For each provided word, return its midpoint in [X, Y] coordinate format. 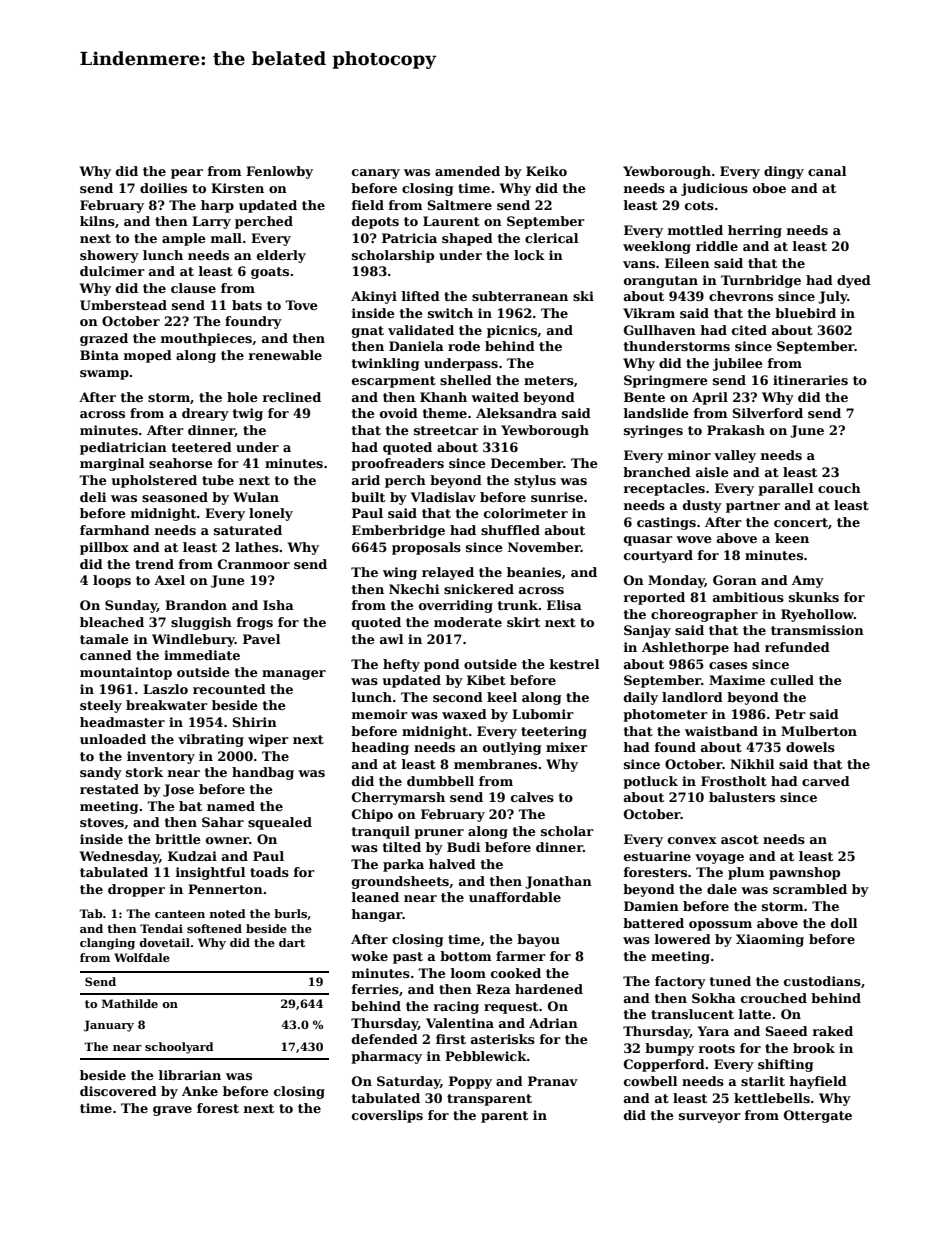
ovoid [399, 413]
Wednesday [119, 857]
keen [792, 538]
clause [193, 288]
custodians [822, 981]
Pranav [553, 1081]
